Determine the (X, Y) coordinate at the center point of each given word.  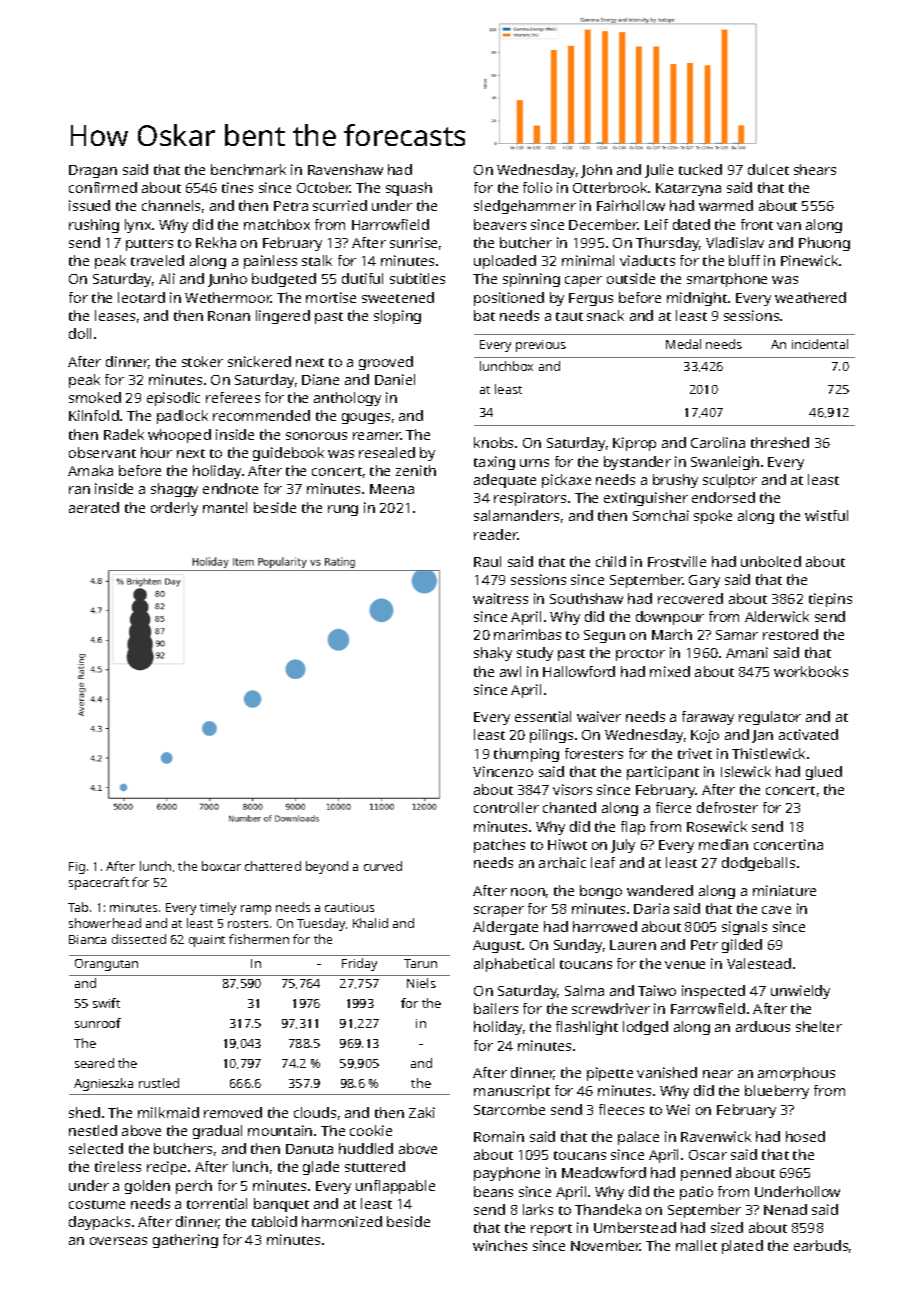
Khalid (370, 923)
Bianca (87, 939)
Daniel (395, 379)
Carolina (718, 442)
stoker (202, 361)
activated (808, 734)
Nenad (785, 1209)
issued (89, 205)
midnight (697, 299)
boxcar (221, 866)
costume (97, 1204)
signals (744, 928)
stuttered (375, 1166)
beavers (500, 224)
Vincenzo (503, 771)
